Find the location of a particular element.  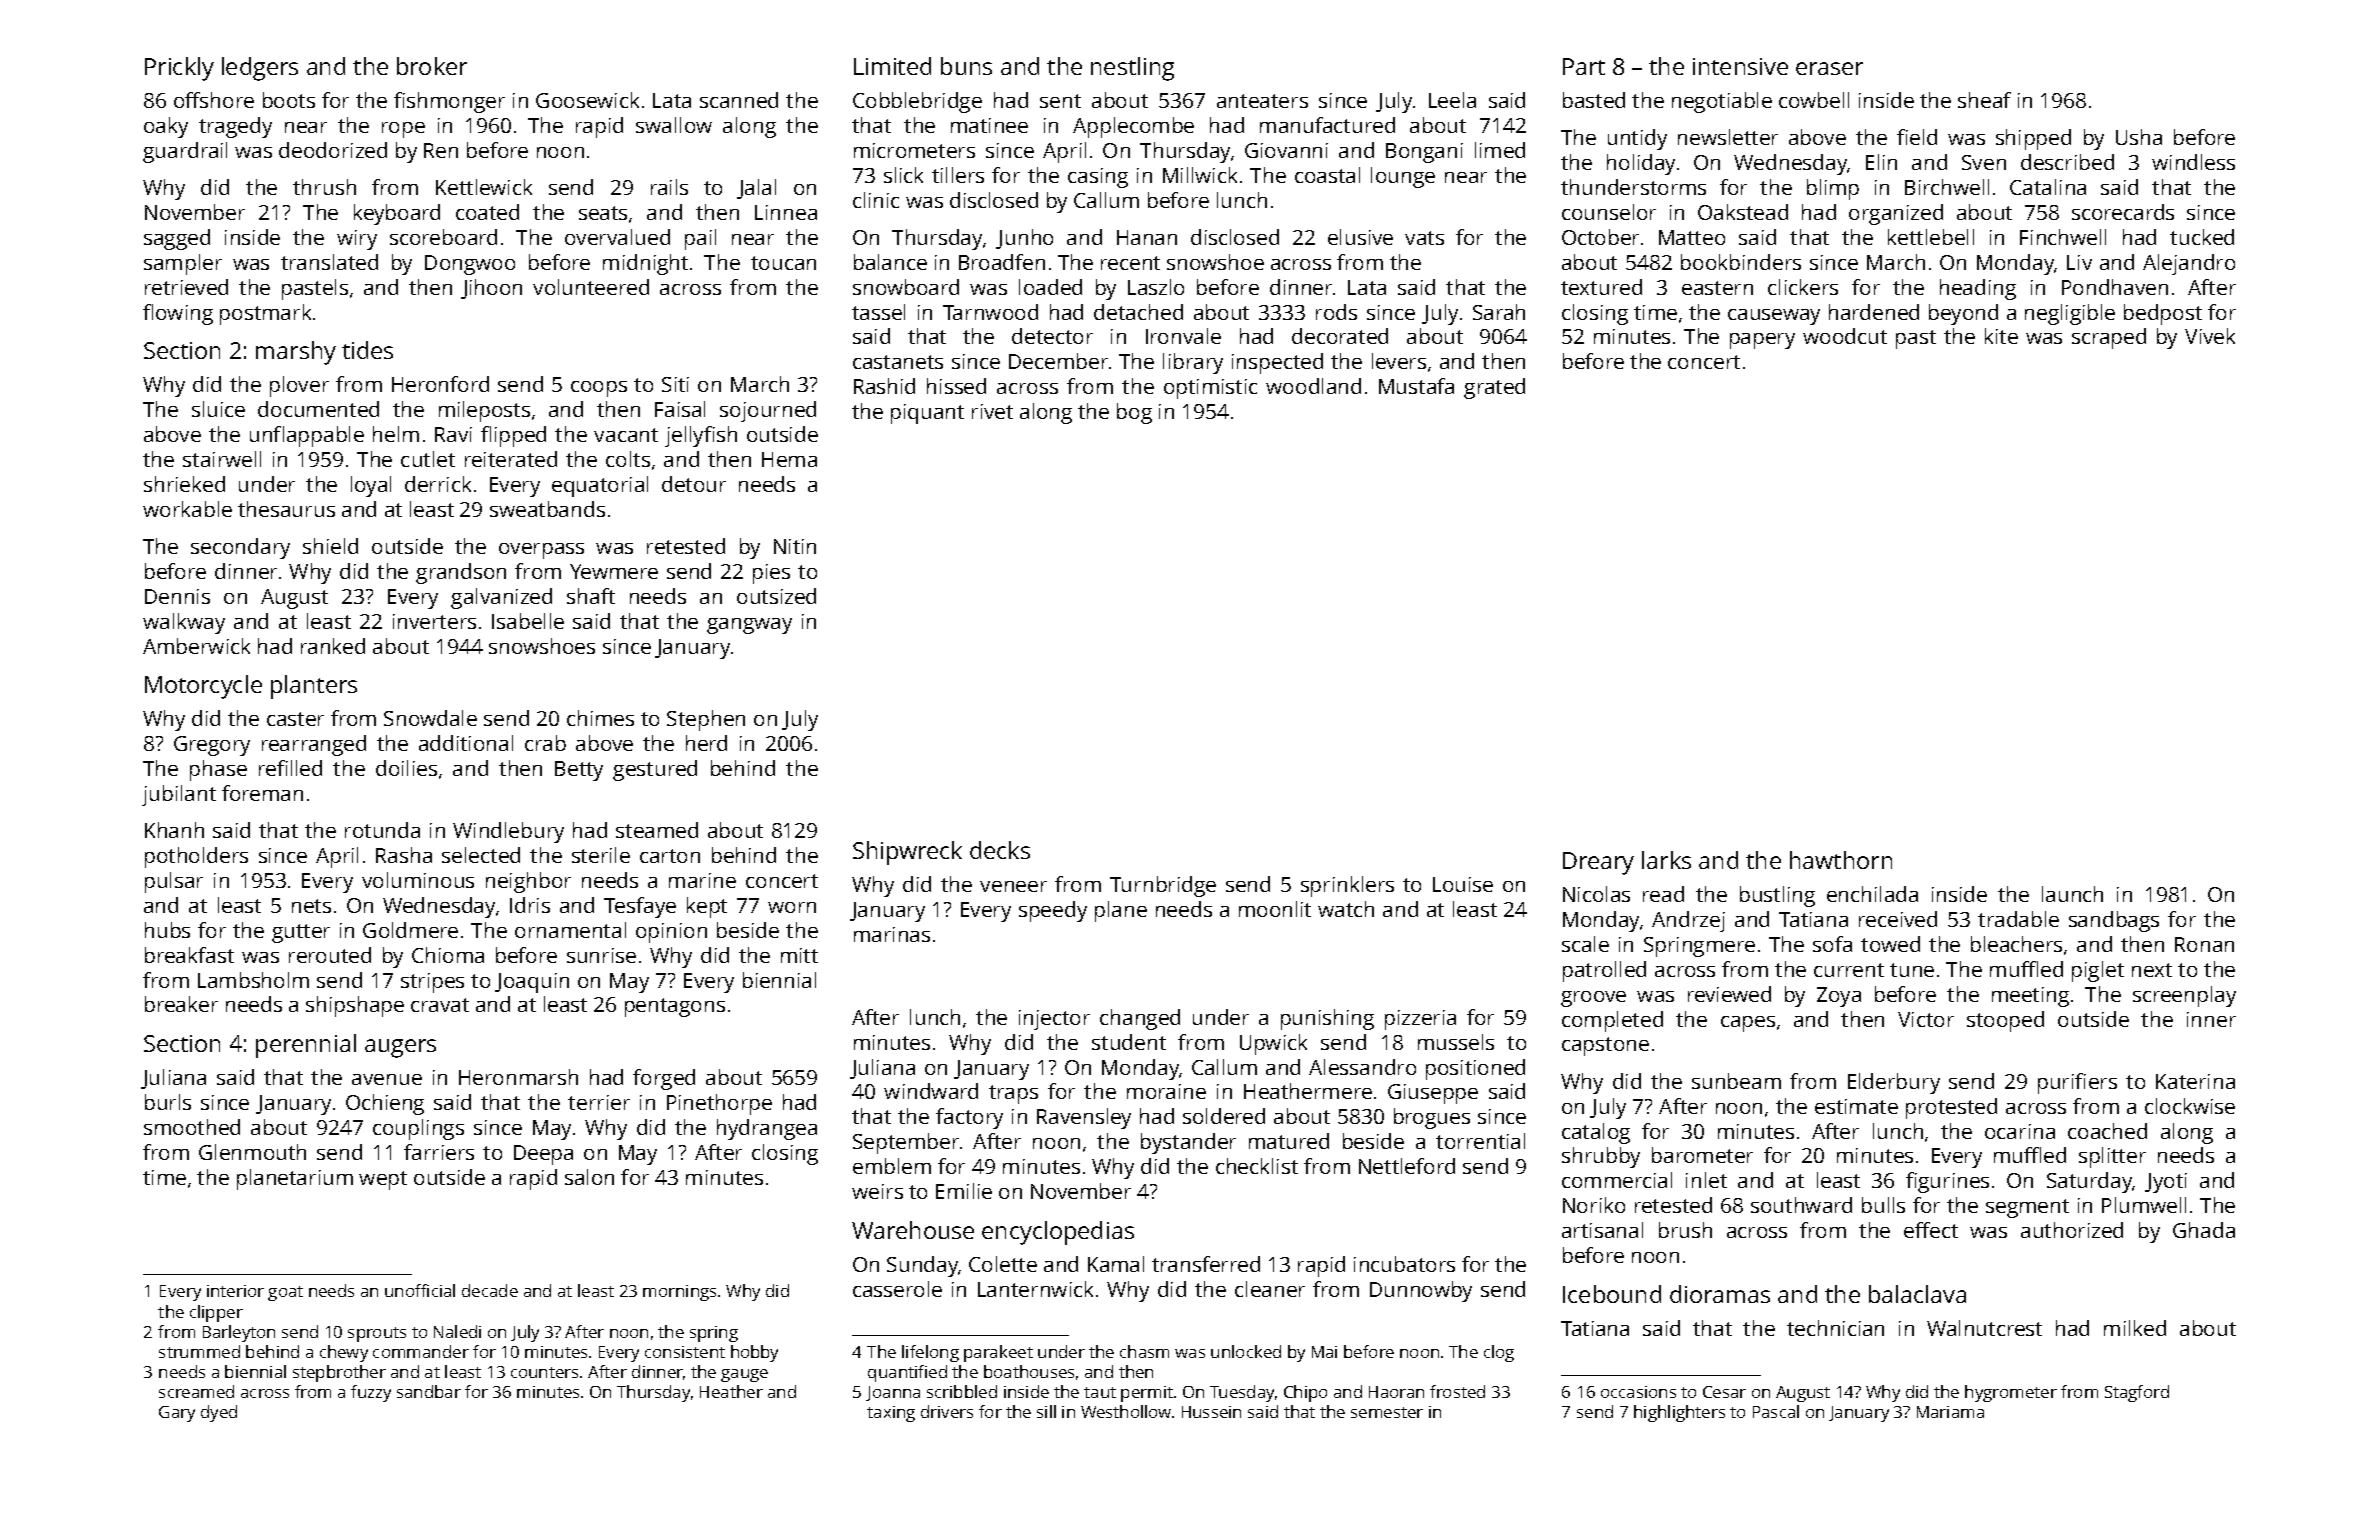

semester is located at coordinates (1387, 1412).
